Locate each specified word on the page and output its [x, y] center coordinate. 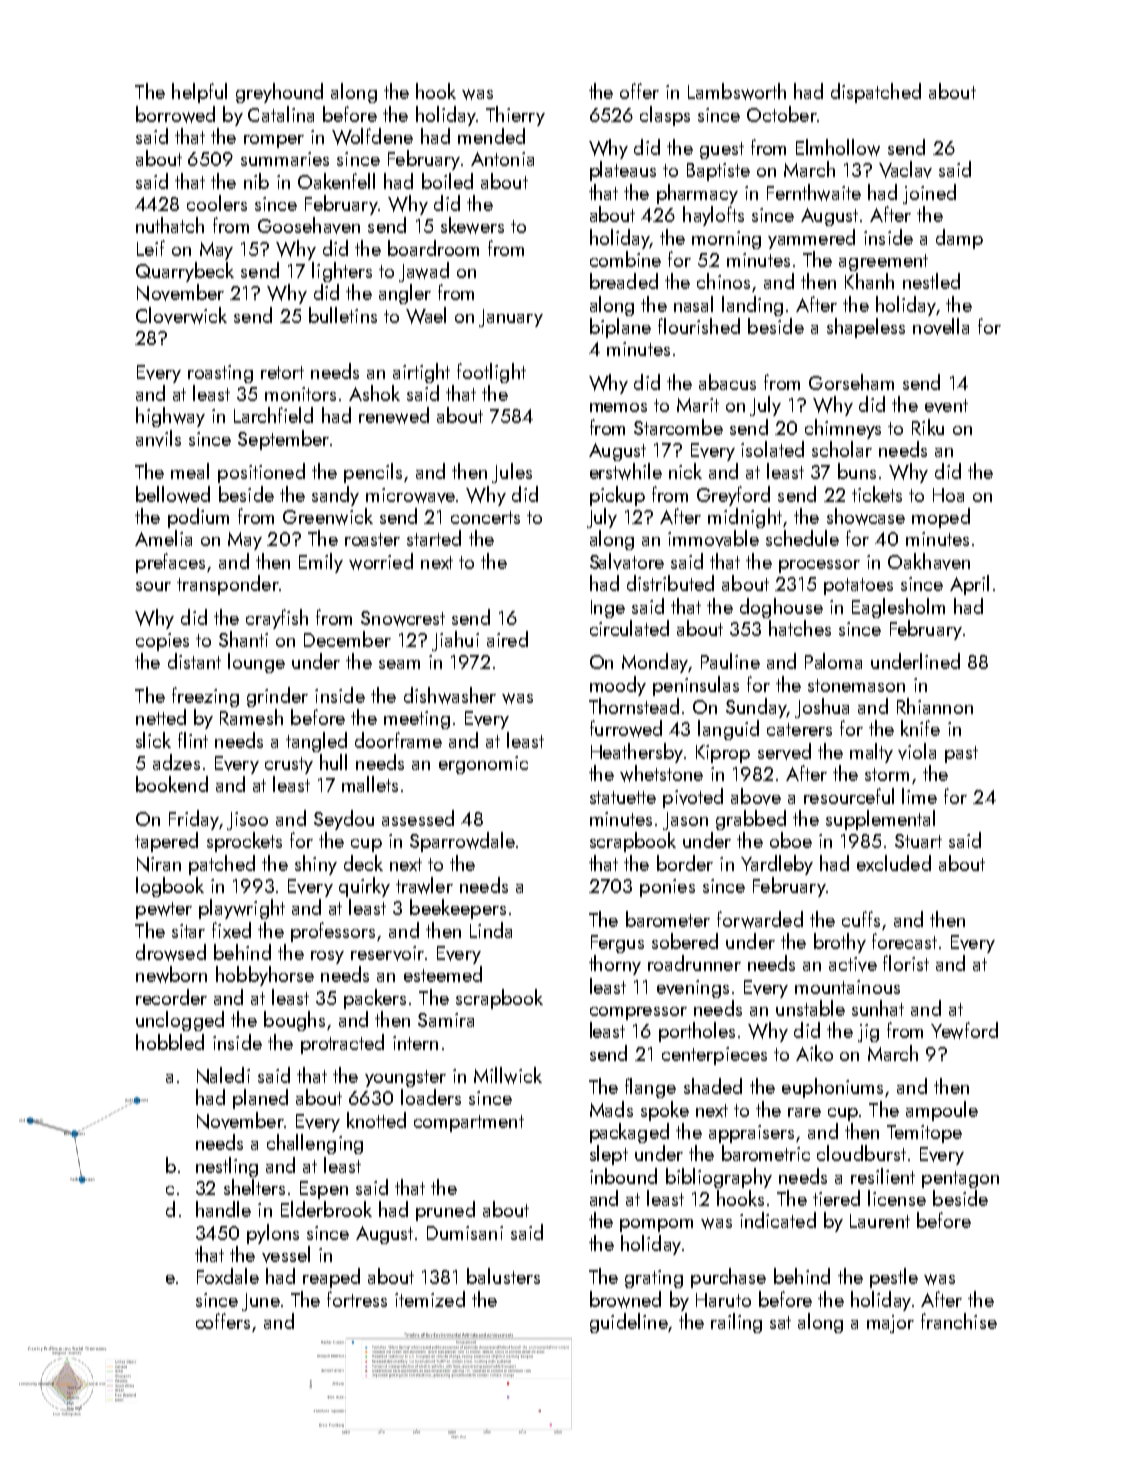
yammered [811, 239]
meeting [417, 720]
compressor [638, 1013]
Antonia [502, 159]
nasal [693, 304]
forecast [904, 941]
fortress [357, 1299]
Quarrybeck [185, 272]
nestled [931, 281]
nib [256, 181]
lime [919, 796]
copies [162, 642]
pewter [164, 910]
